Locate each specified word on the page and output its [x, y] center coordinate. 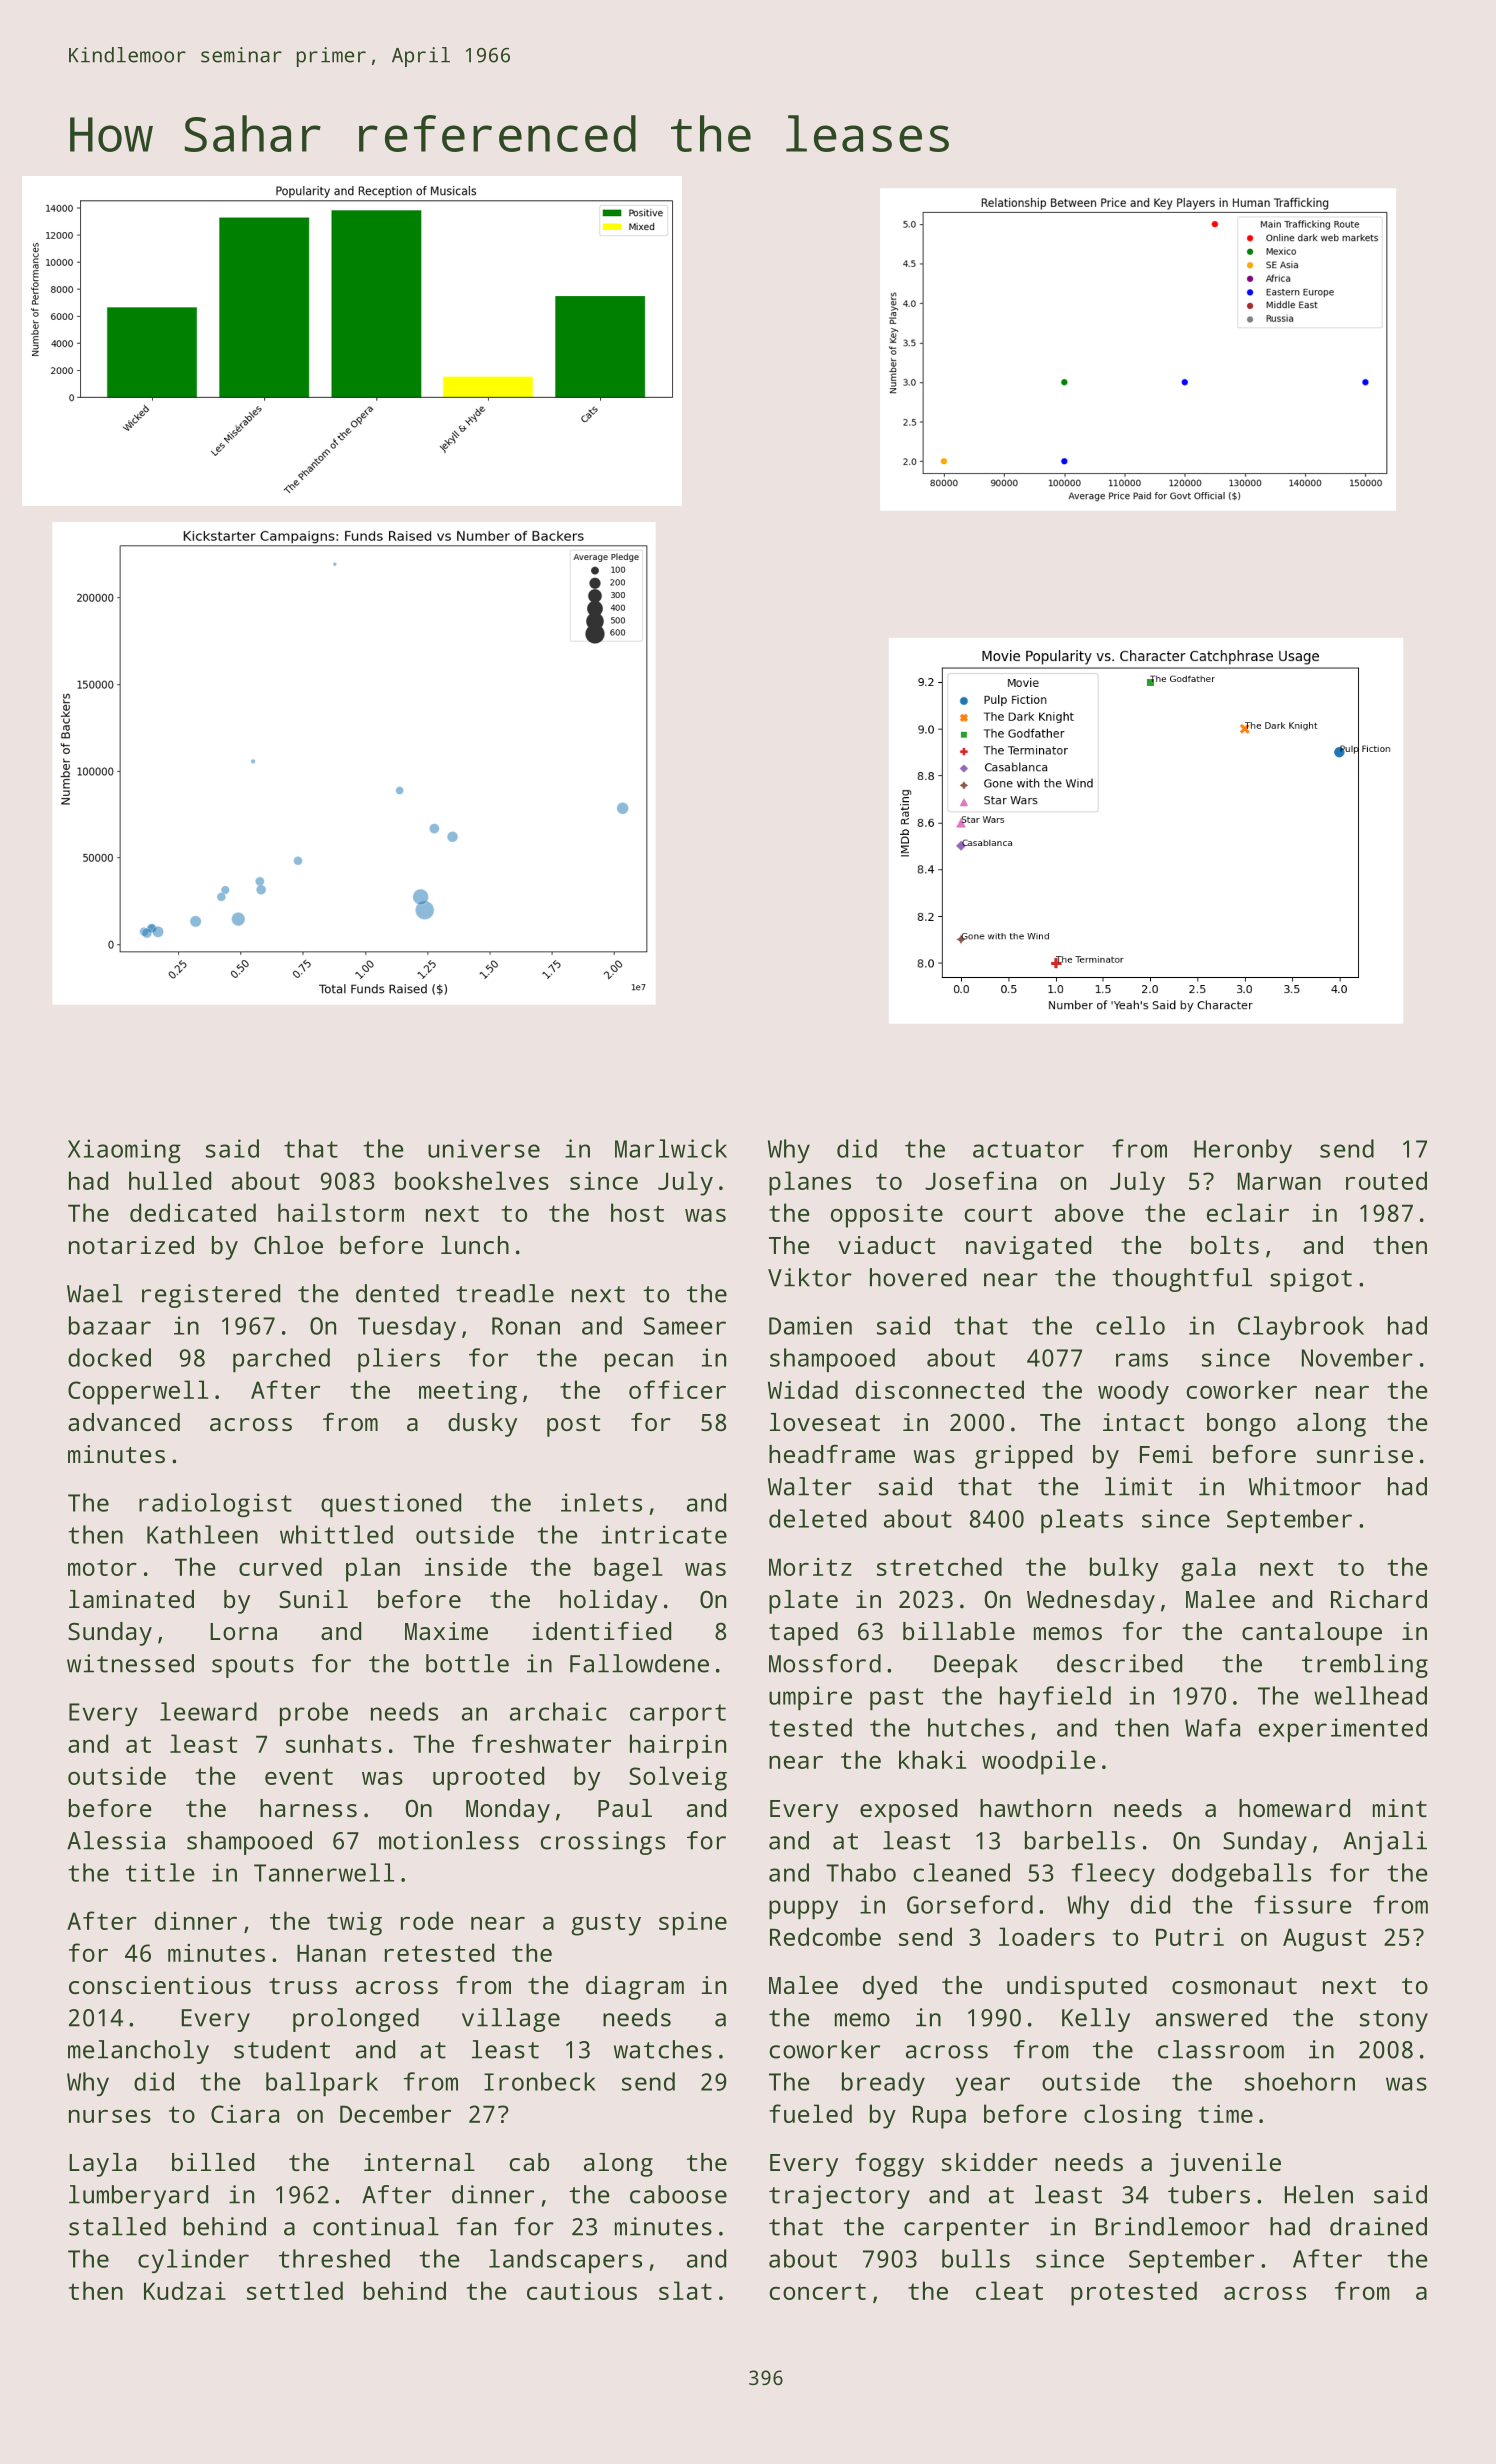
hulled [170, 1180]
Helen [1319, 2194]
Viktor [810, 1277]
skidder [990, 2162]
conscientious [160, 1985]
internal [419, 2162]
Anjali [1385, 1843]
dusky [482, 1425]
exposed [908, 1811]
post [573, 1426]
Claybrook [1301, 1328]
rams [1142, 1360]
